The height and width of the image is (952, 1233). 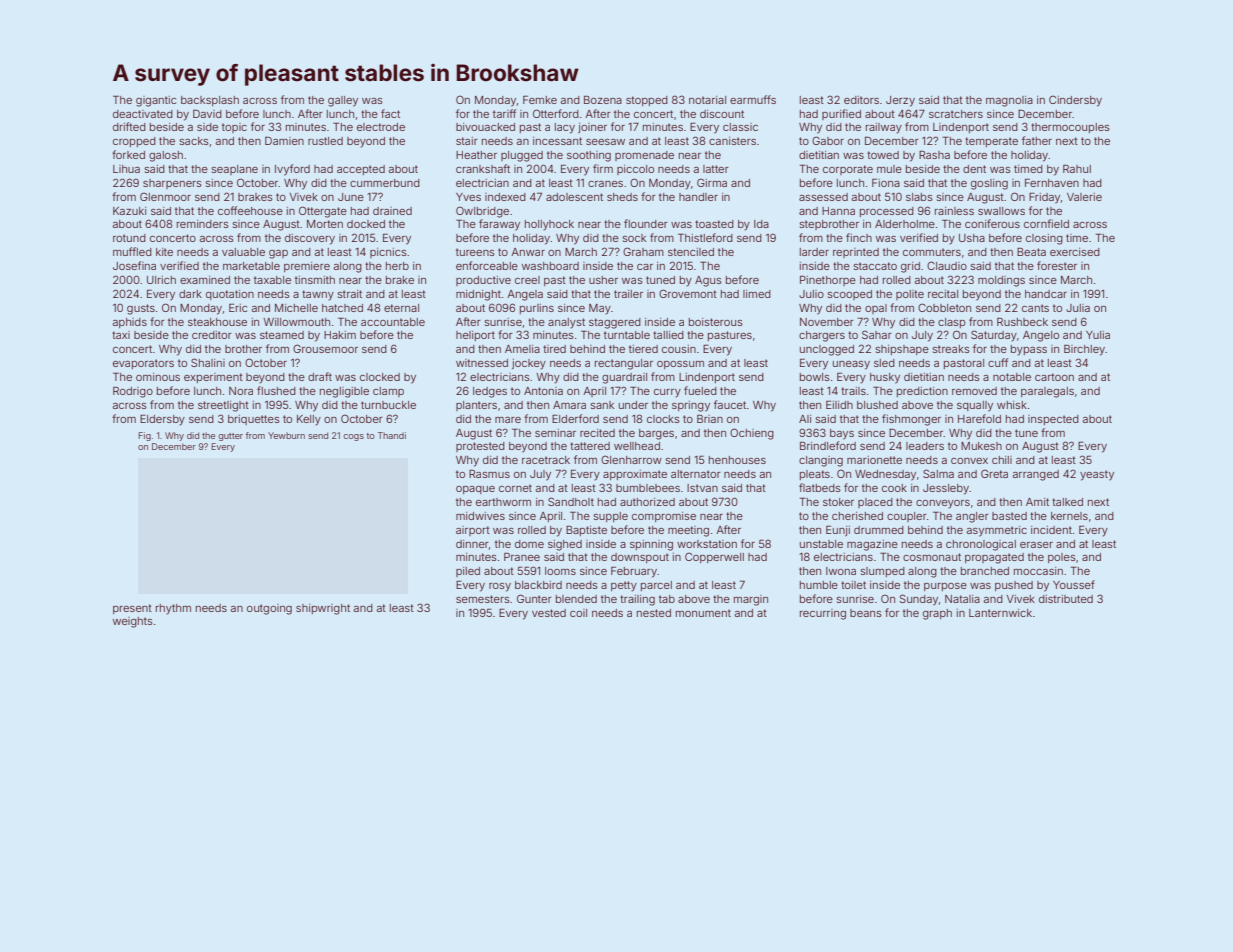 I want to click on thermocouples, so click(x=1070, y=128).
